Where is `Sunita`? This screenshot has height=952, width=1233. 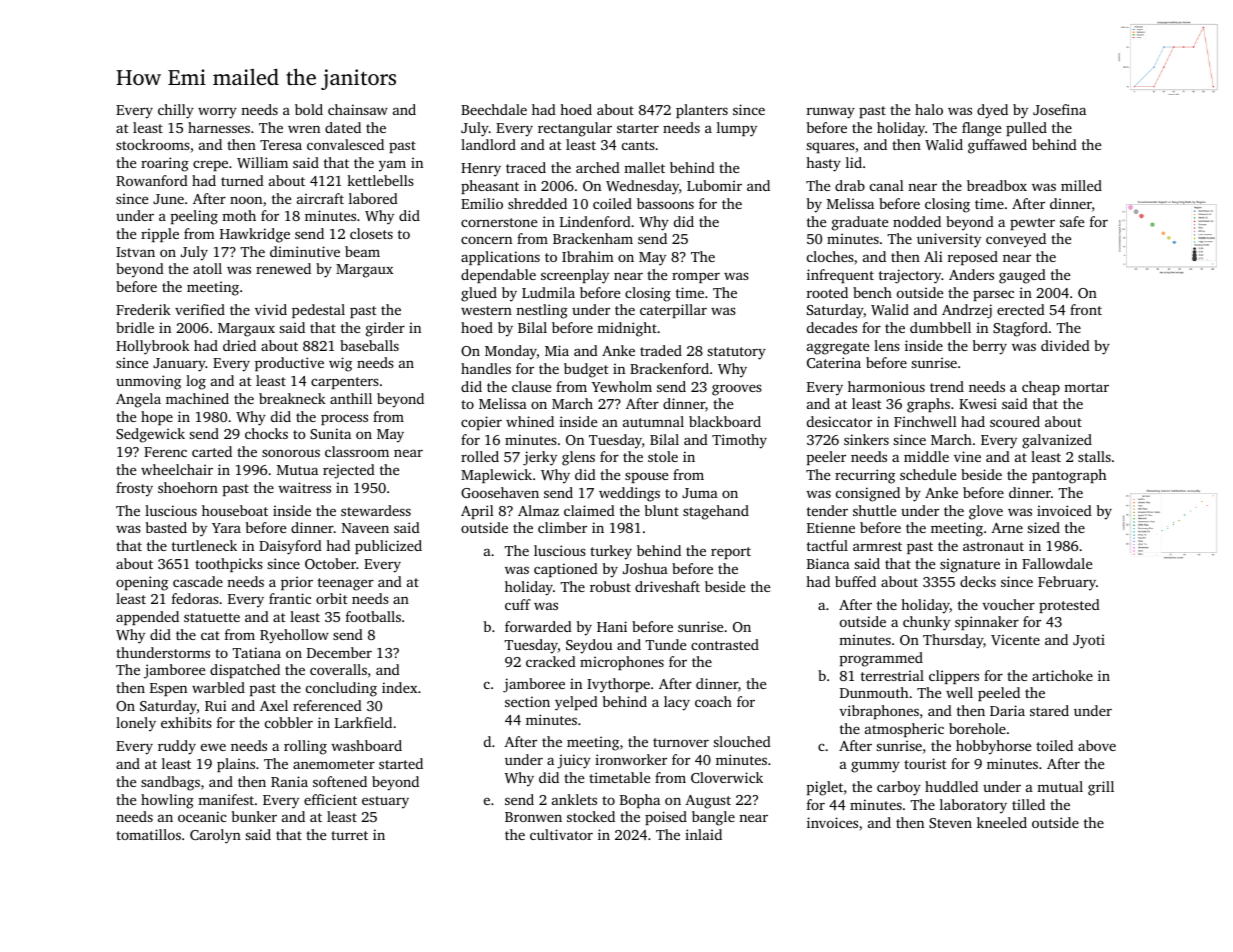
Sunita is located at coordinates (330, 433).
